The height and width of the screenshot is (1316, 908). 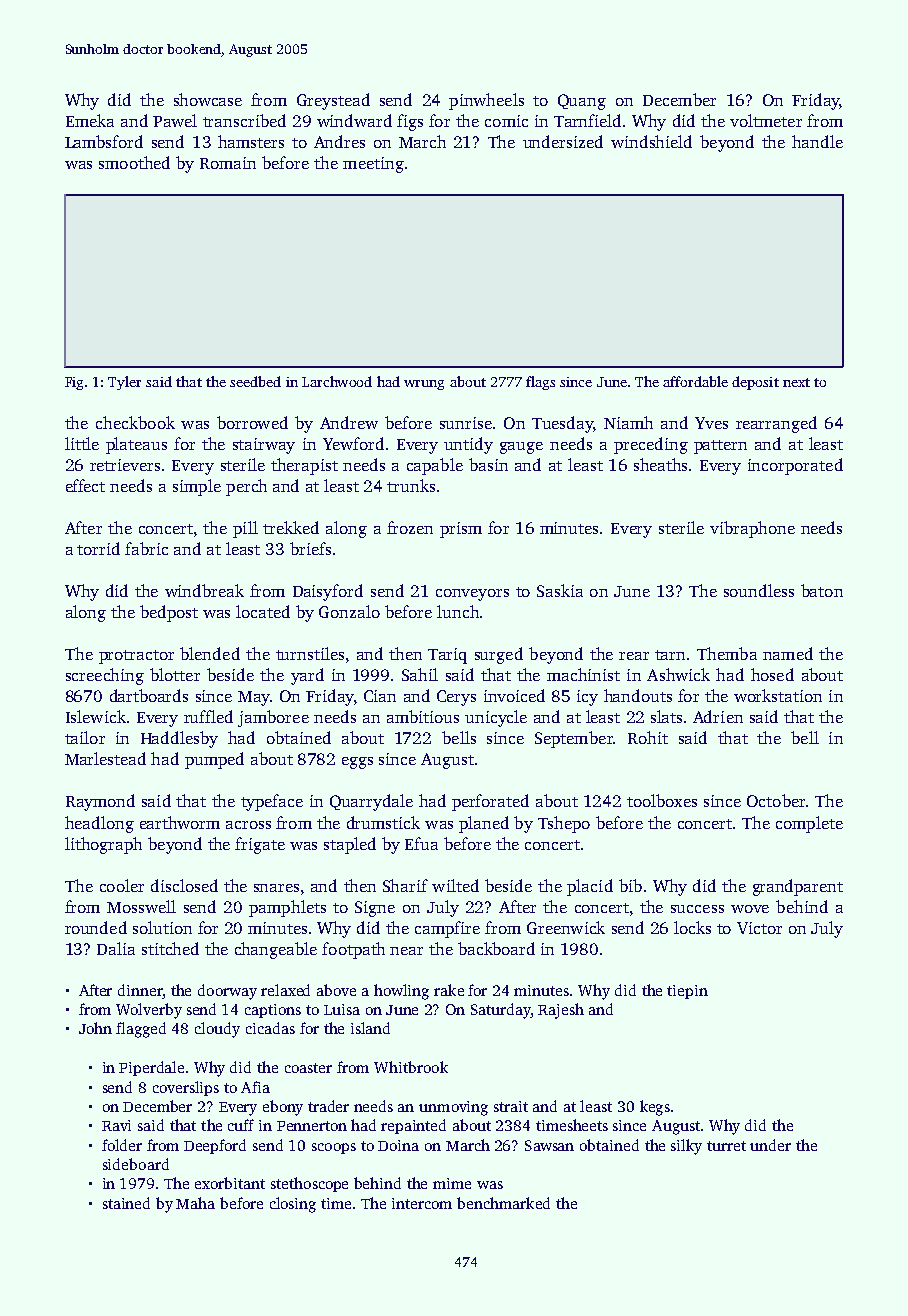 What do you see at coordinates (136, 445) in the screenshot?
I see `plateaus` at bounding box center [136, 445].
